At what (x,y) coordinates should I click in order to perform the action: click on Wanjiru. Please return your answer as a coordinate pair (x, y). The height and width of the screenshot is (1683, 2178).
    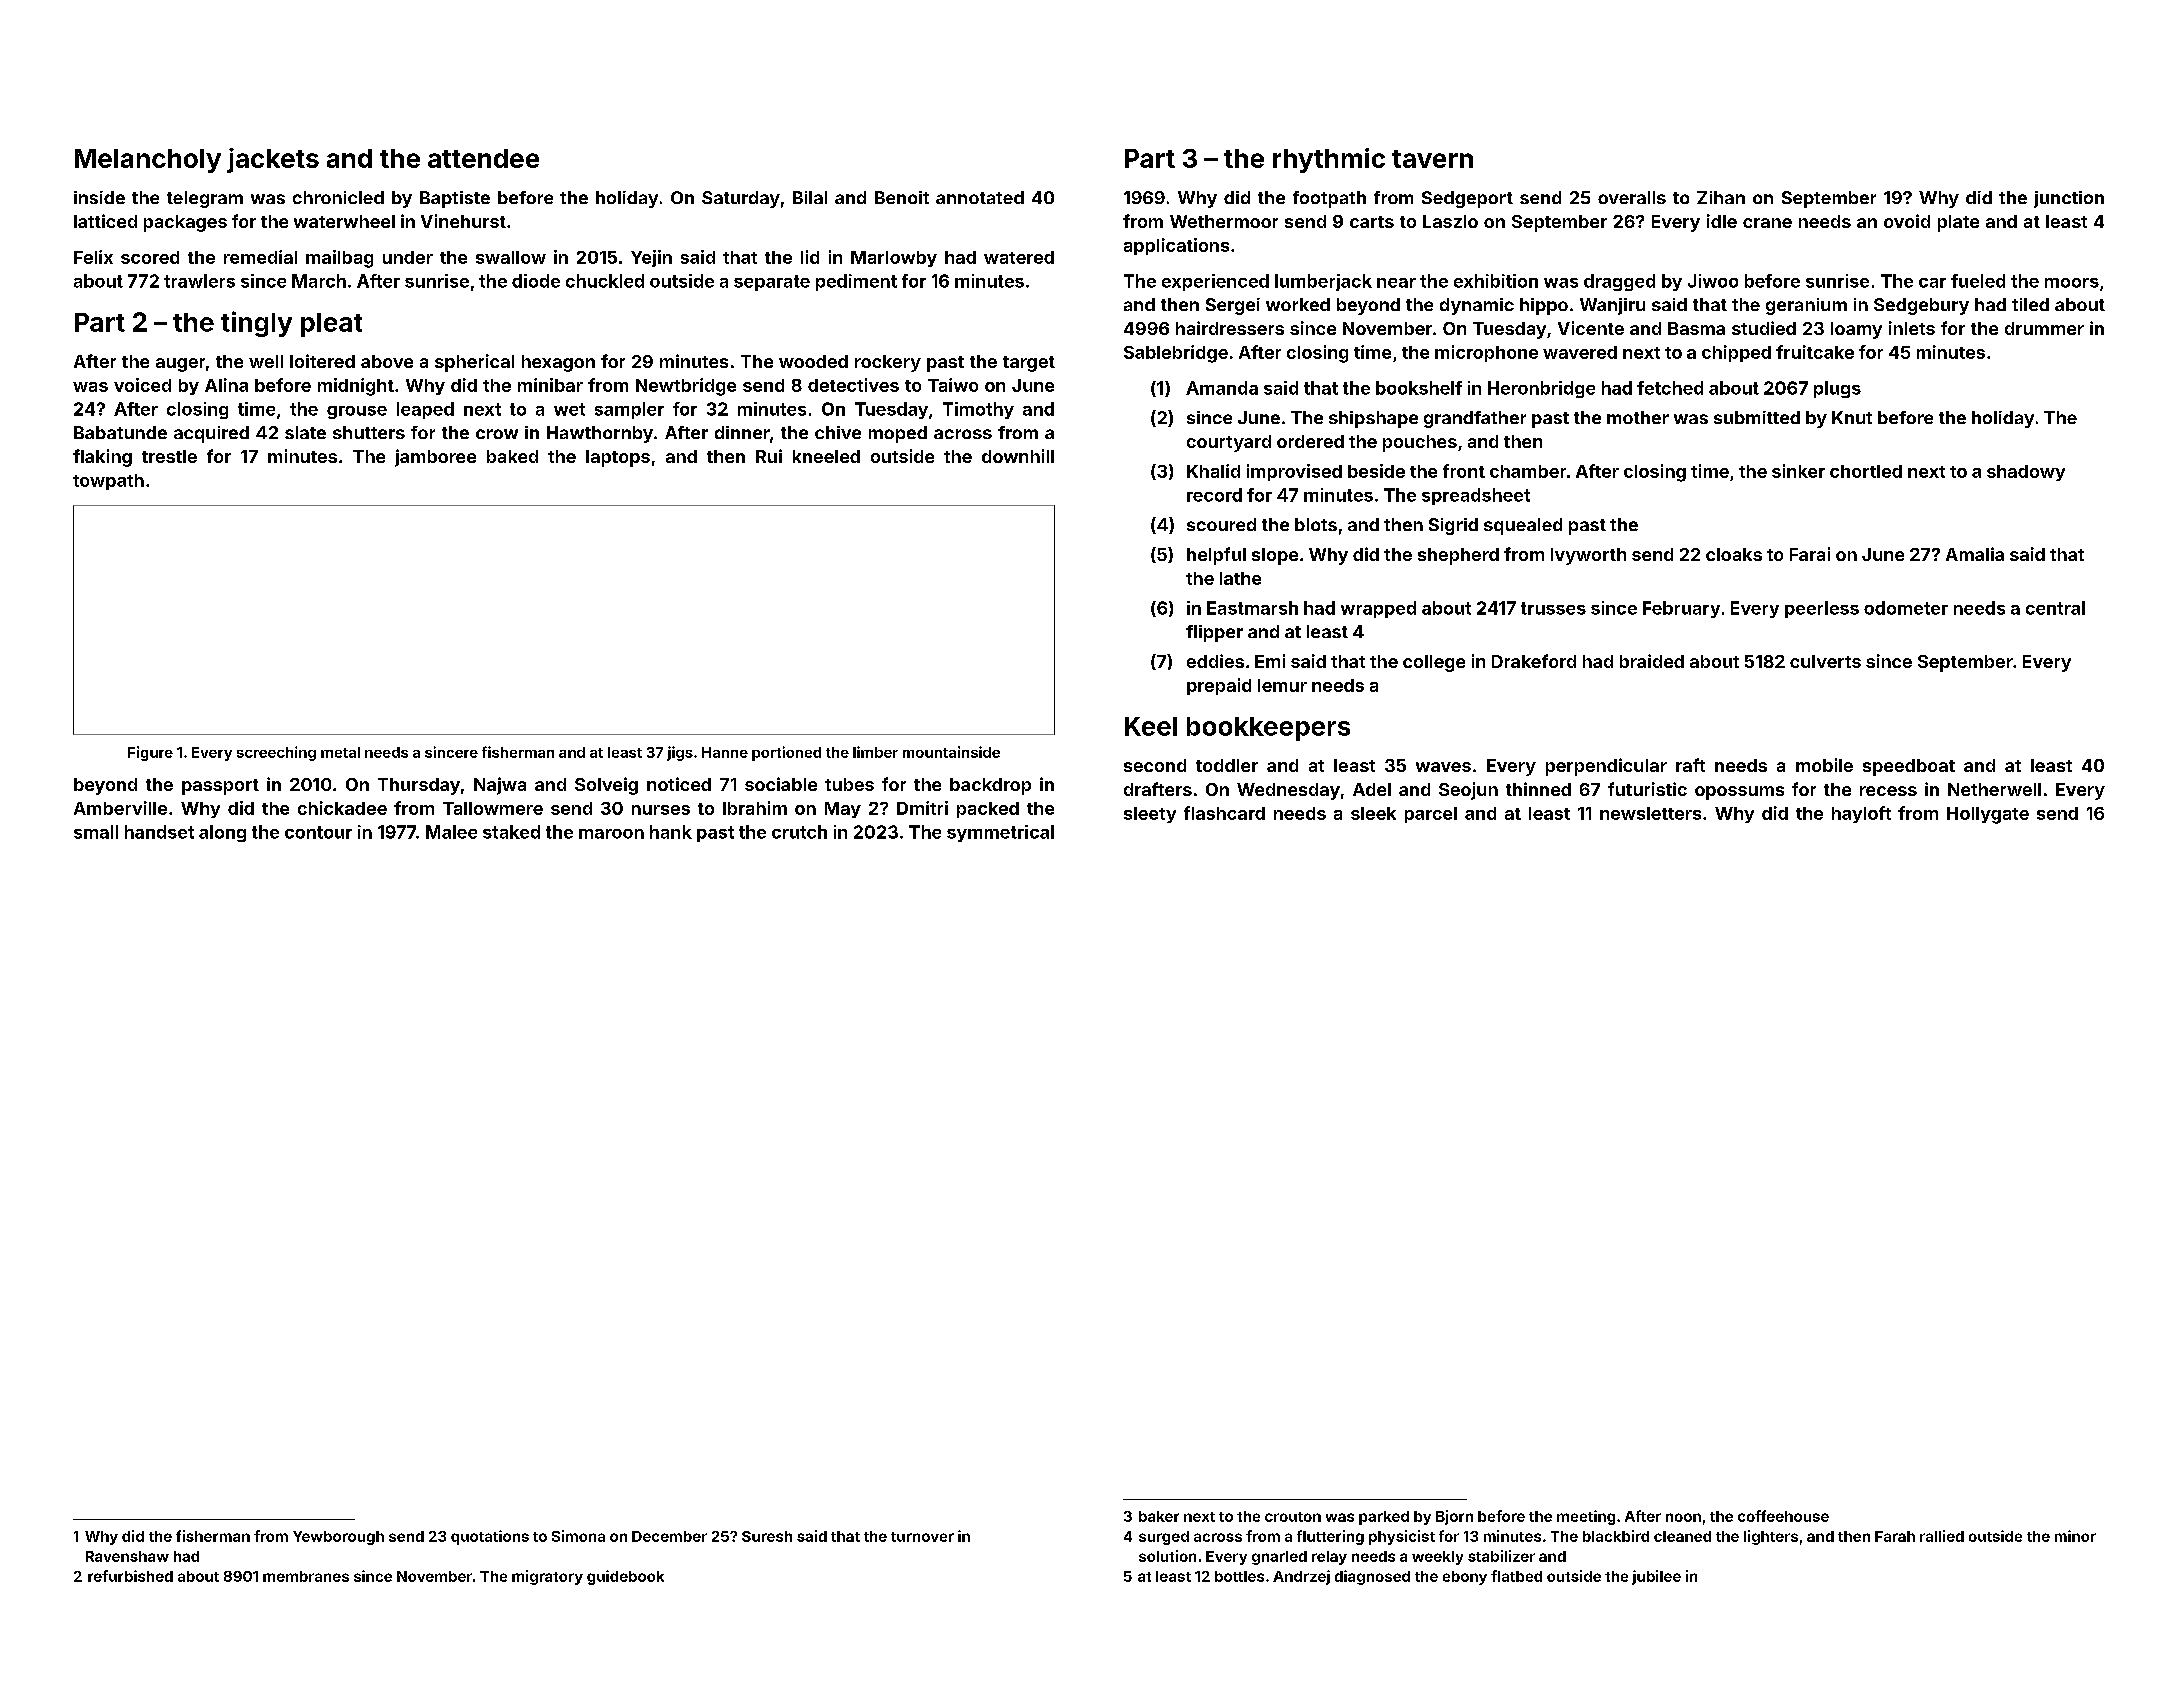
    Looking at the image, I should click on (1612, 306).
